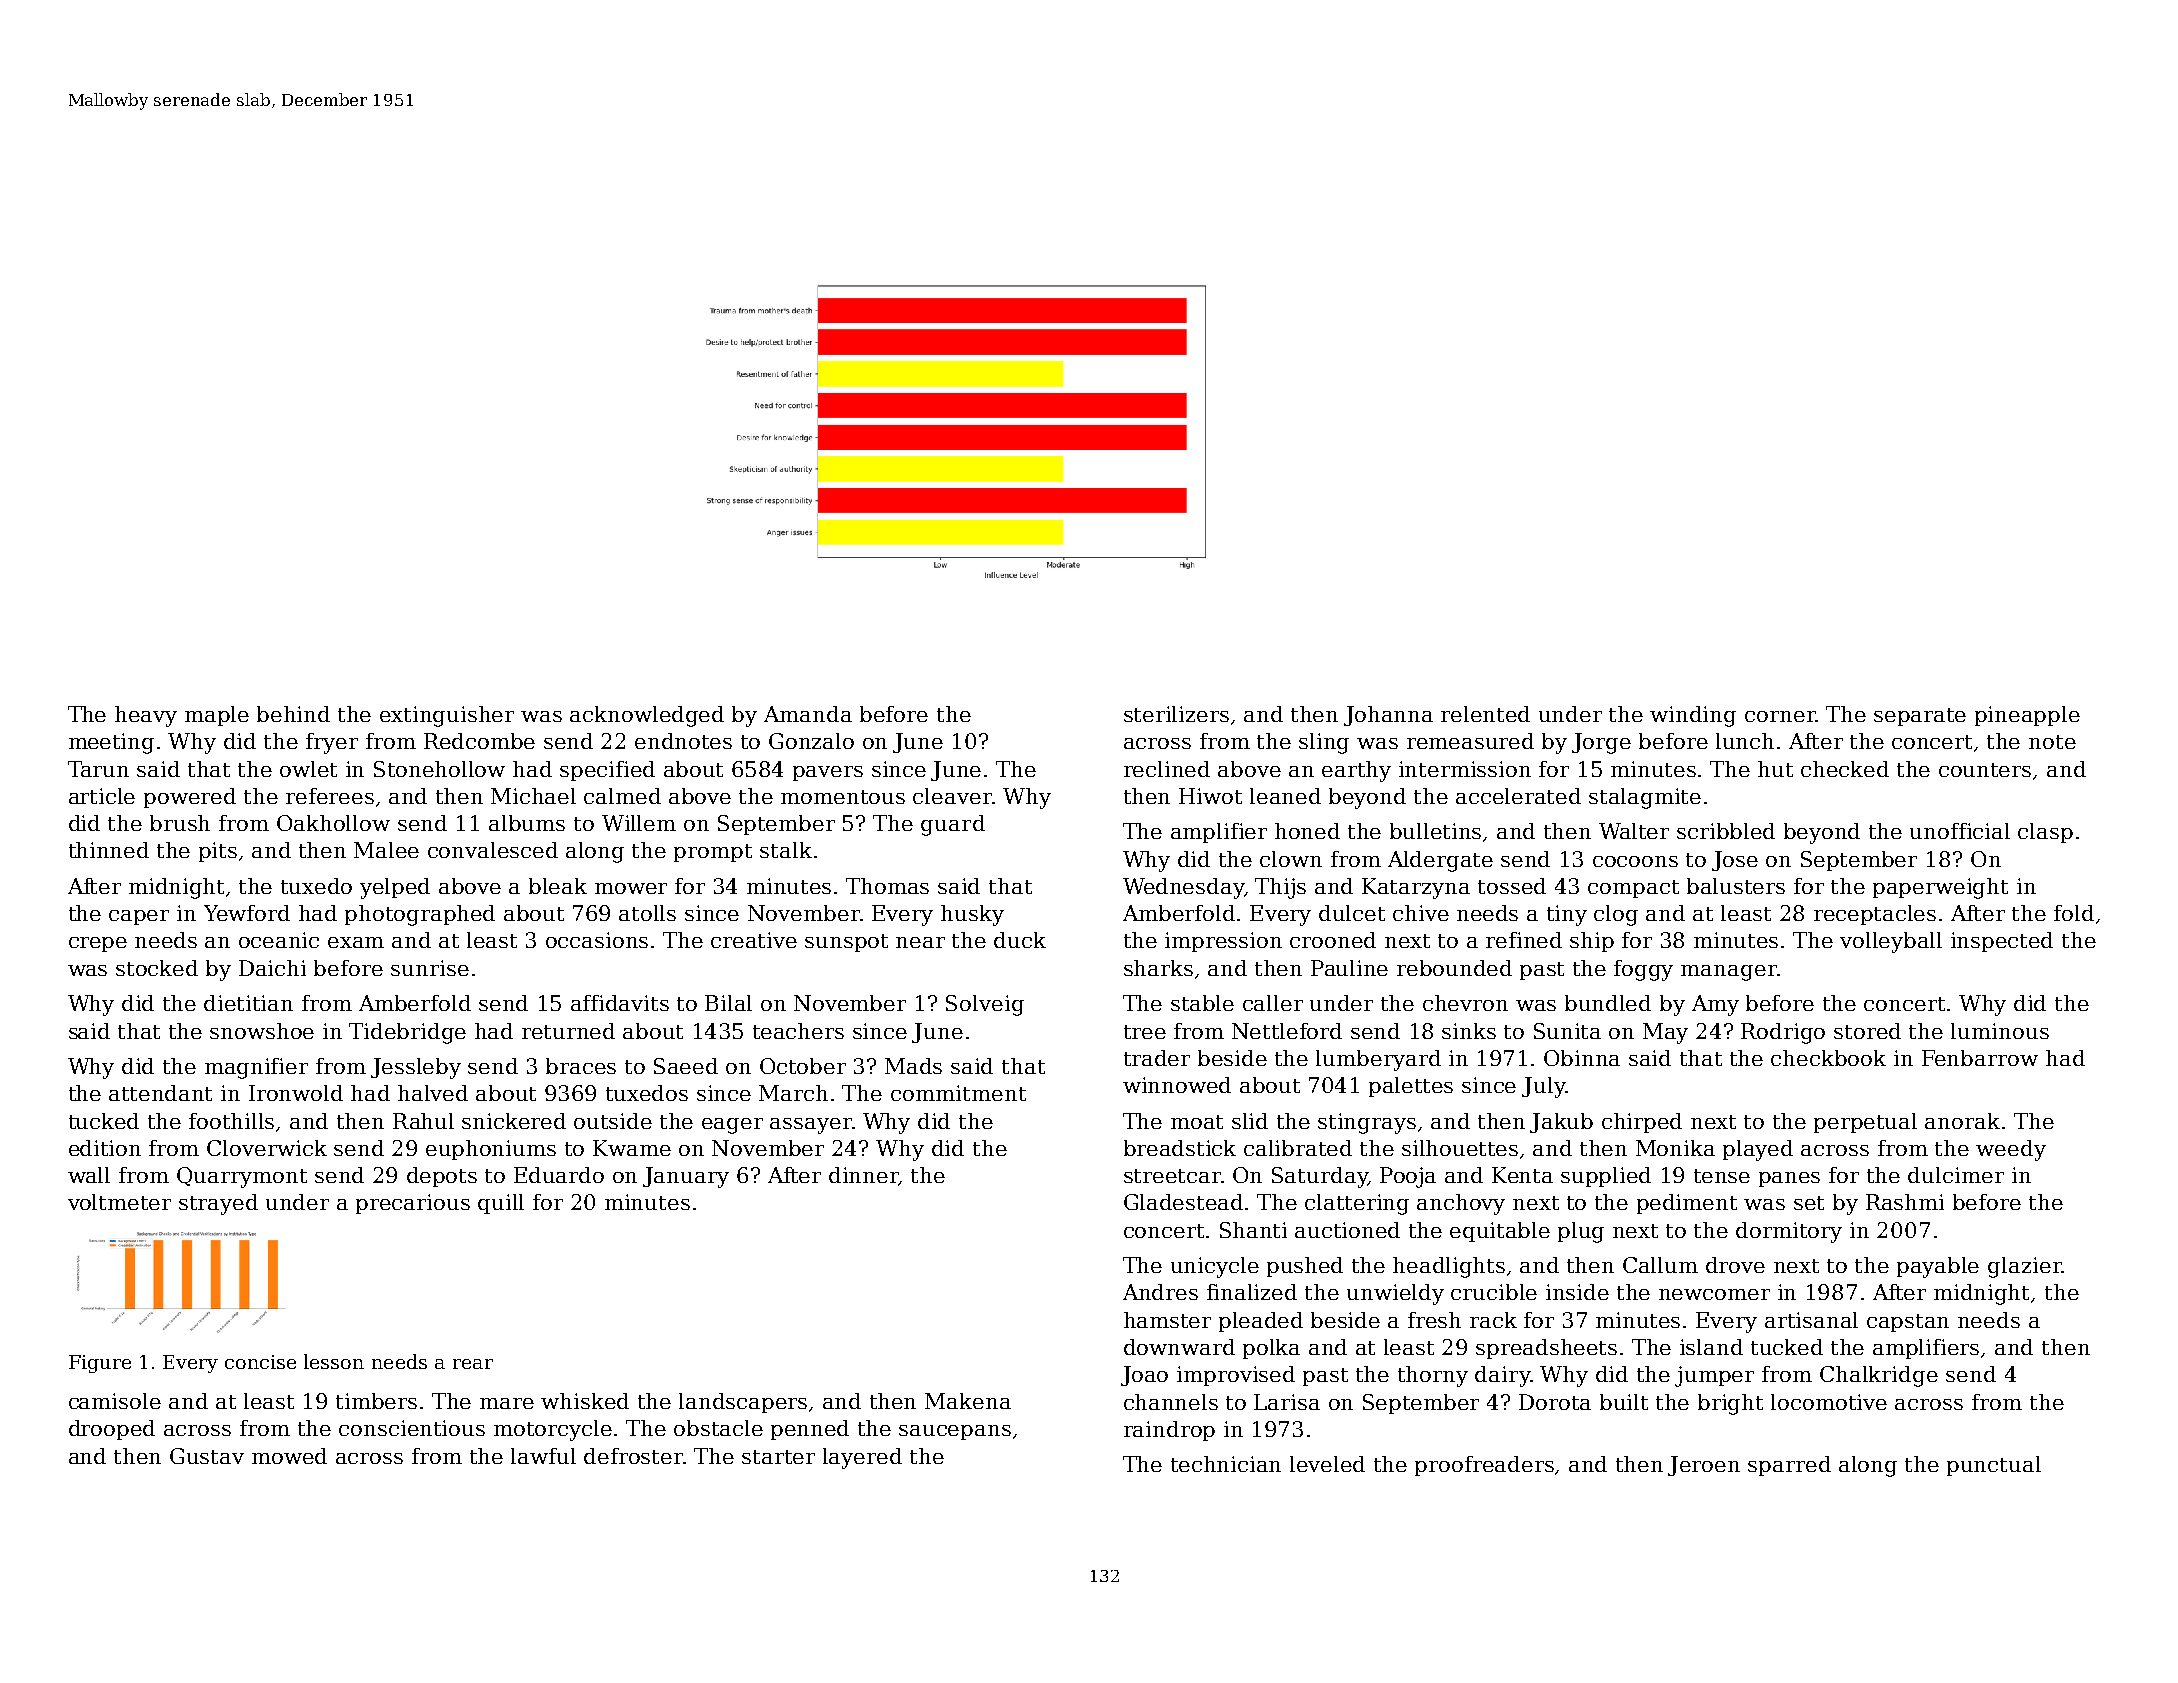 Image resolution: width=2178 pixels, height=1683 pixels. Describe the element at coordinates (111, 743) in the document. I see `meeting` at that location.
